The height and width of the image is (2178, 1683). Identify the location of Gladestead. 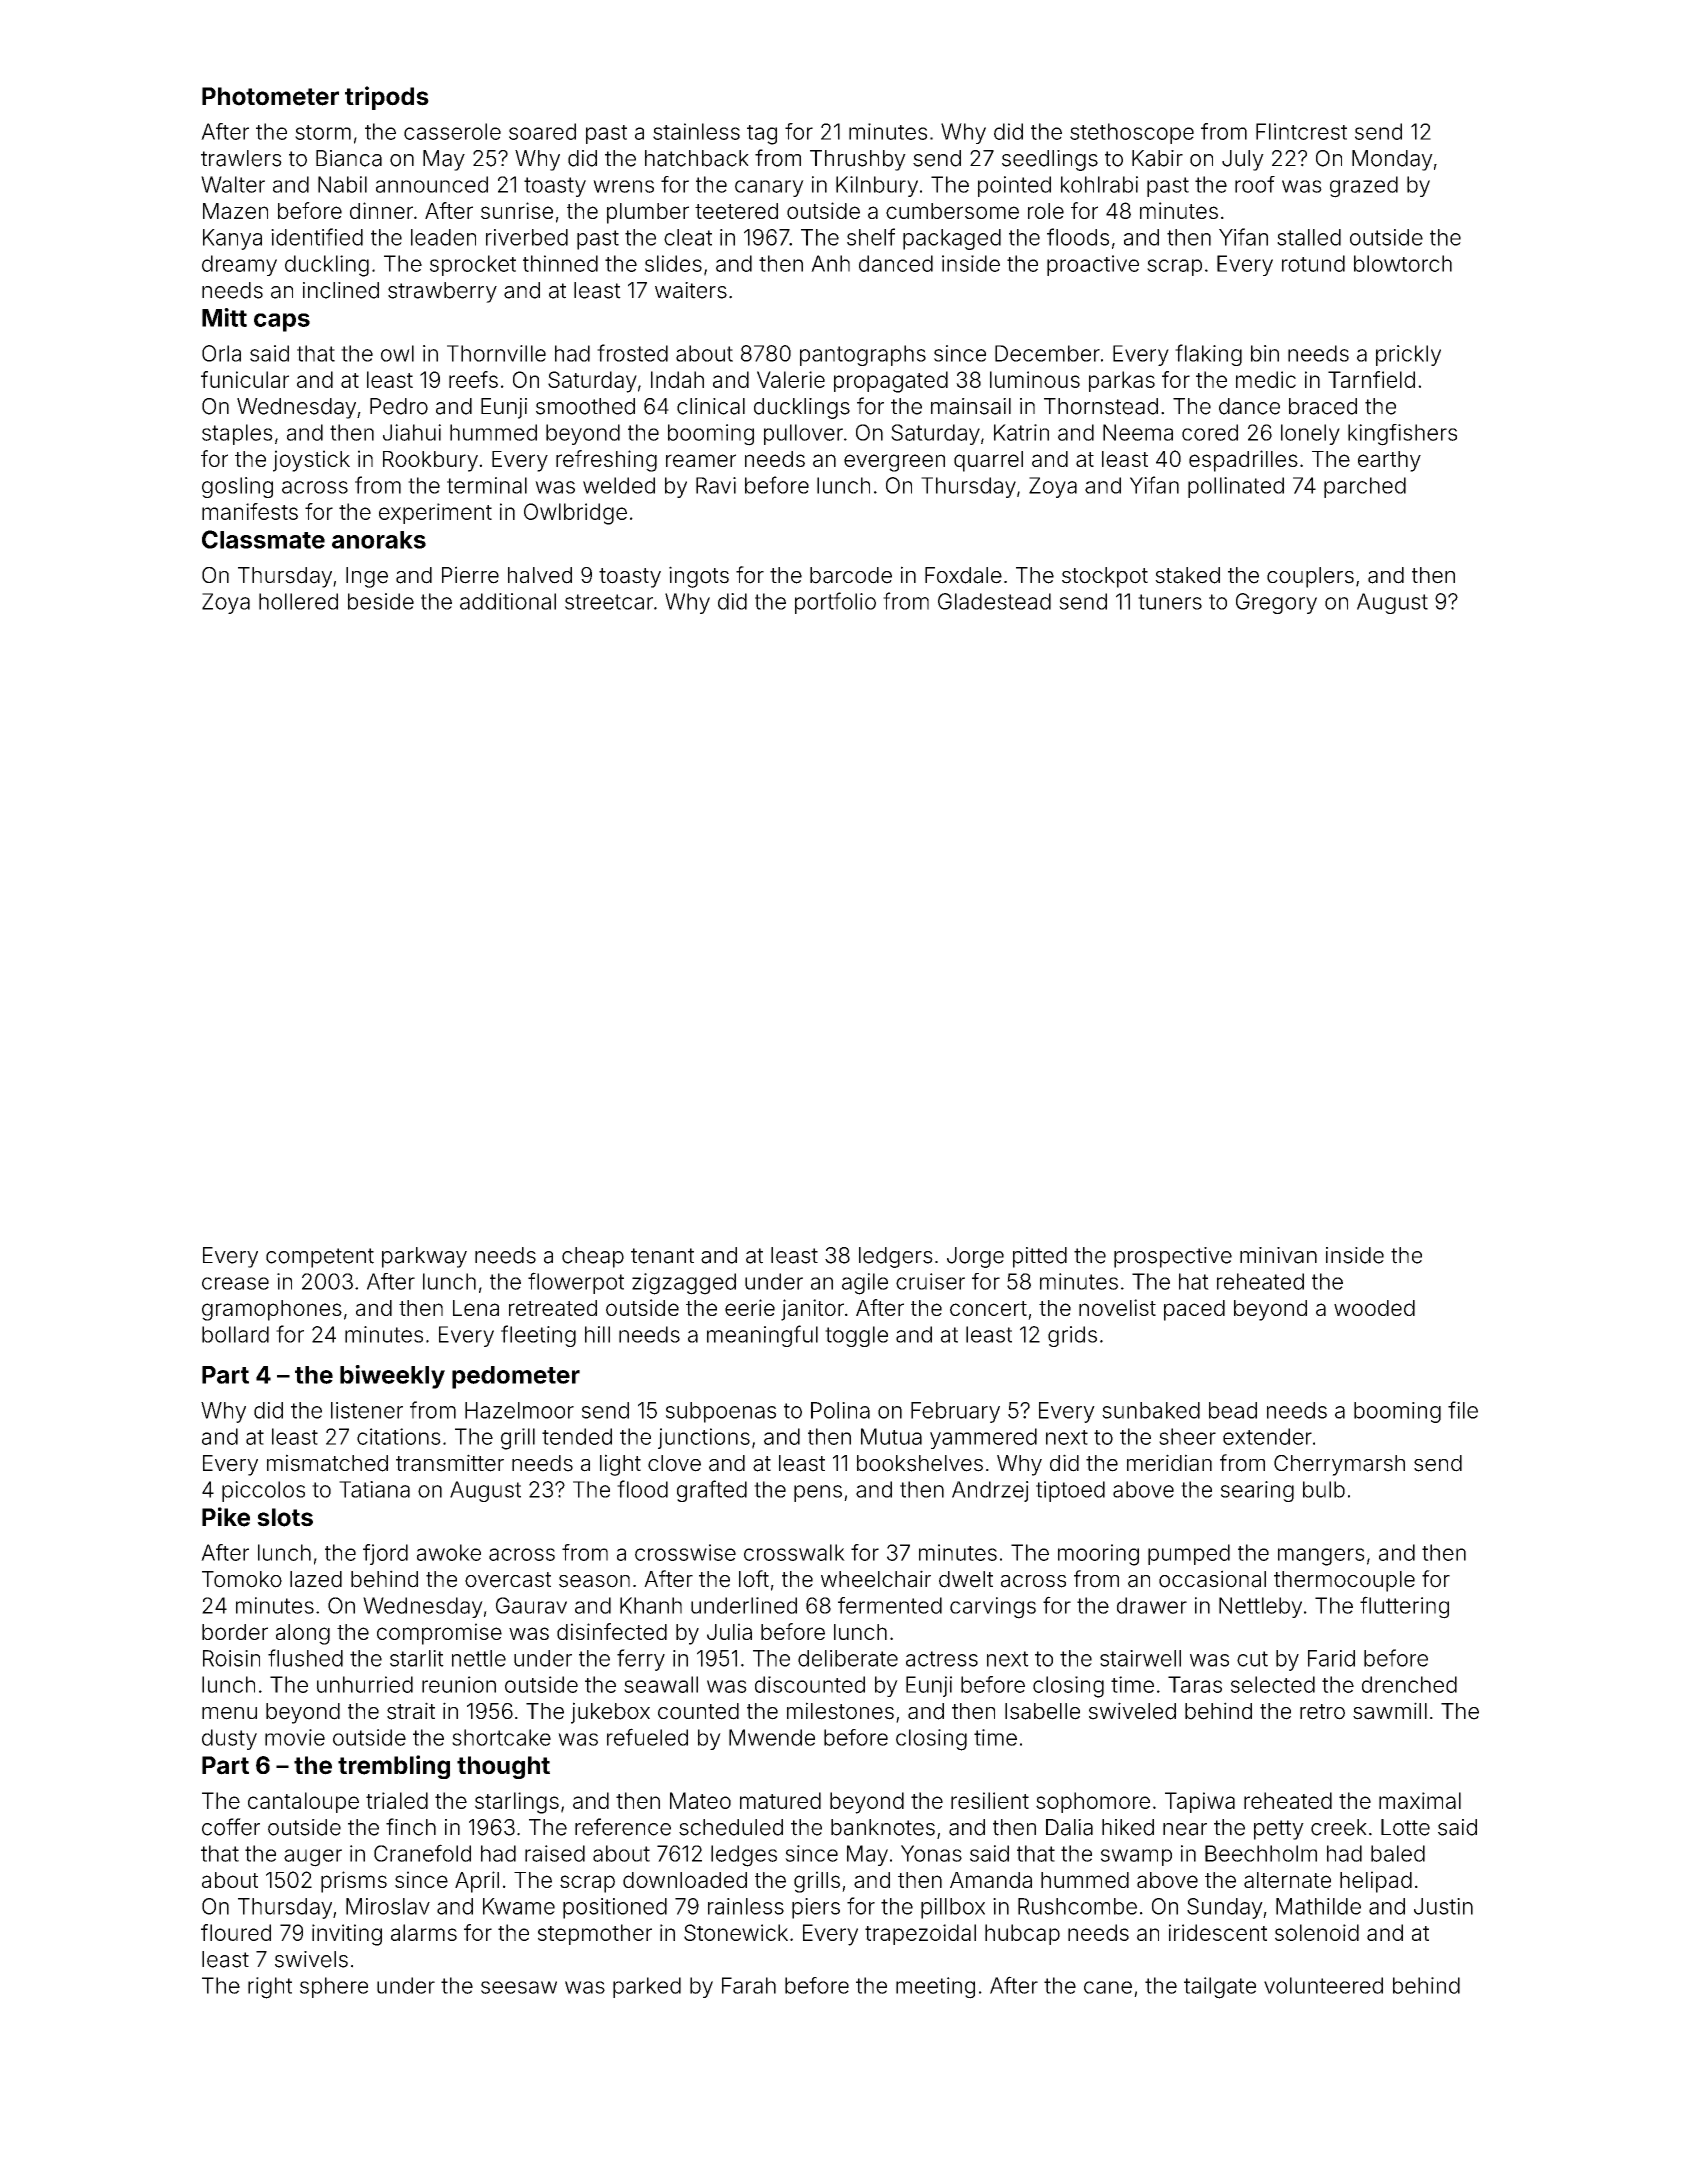
(994, 601).
